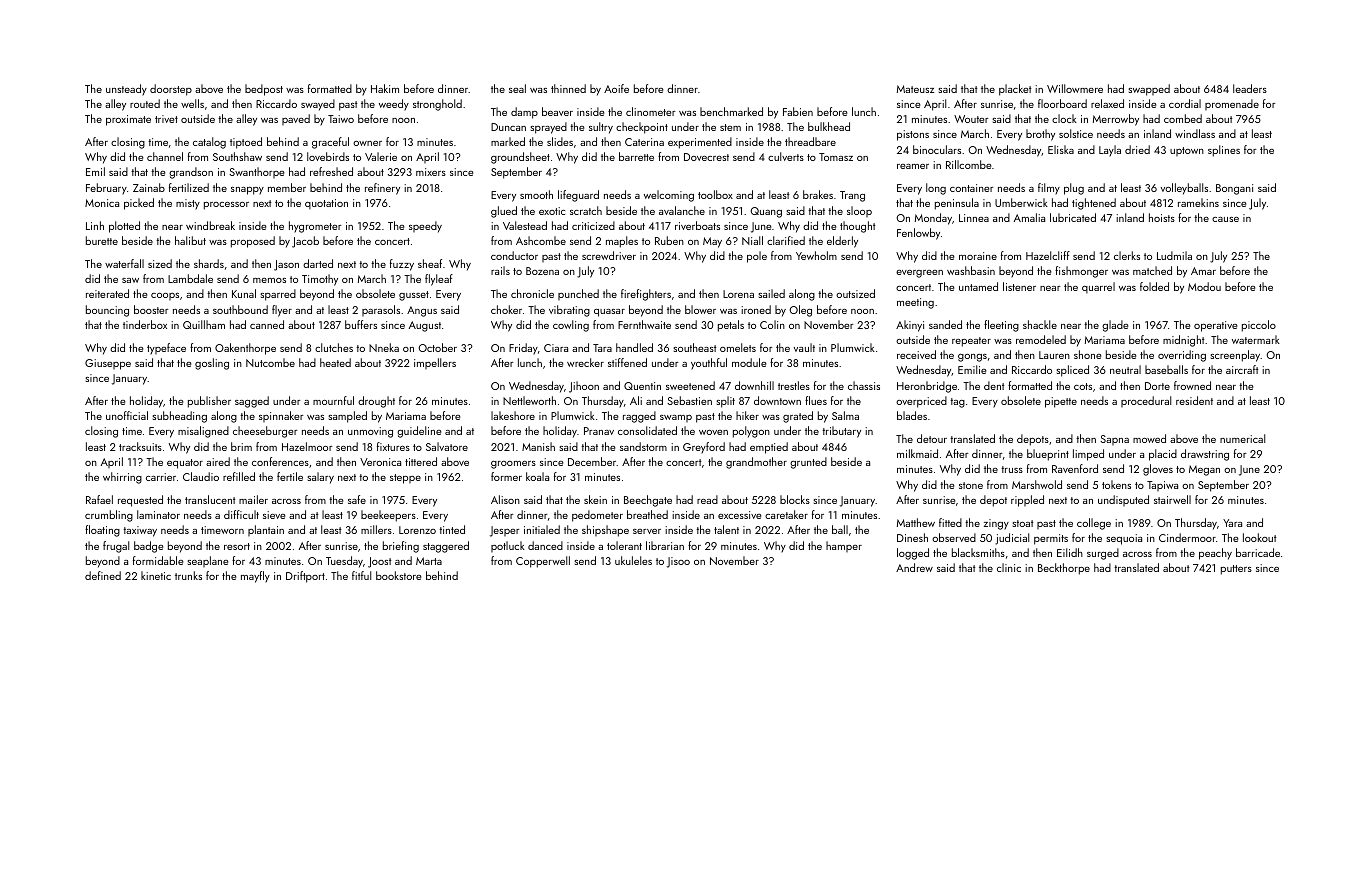 Image resolution: width=1372 pixels, height=887 pixels. What do you see at coordinates (798, 111) in the screenshot?
I see `Fabien` at bounding box center [798, 111].
